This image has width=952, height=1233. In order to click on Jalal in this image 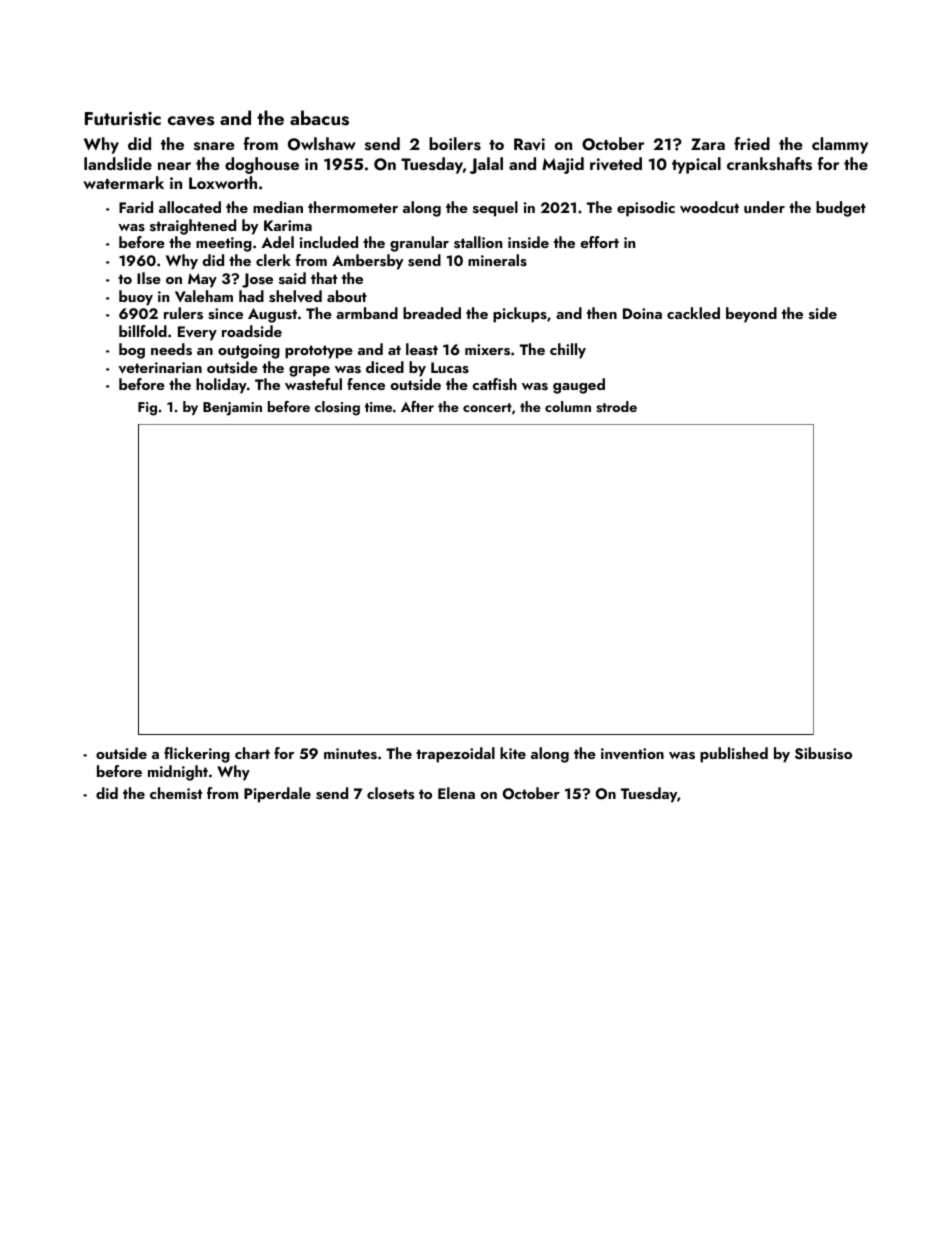, I will do `click(486, 165)`.
